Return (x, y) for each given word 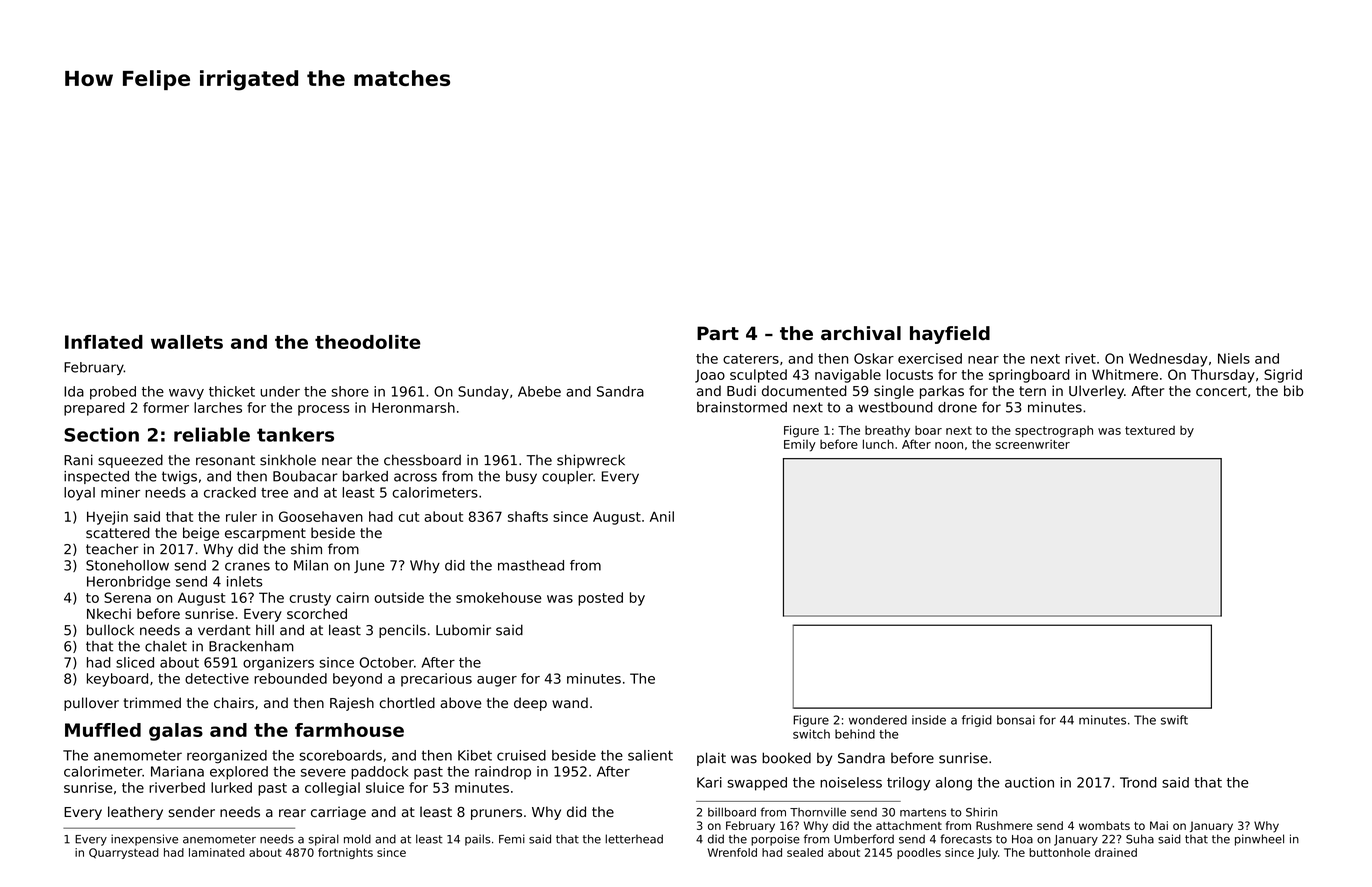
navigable (848, 376)
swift (1174, 720)
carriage (338, 813)
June (369, 566)
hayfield (950, 335)
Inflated (104, 342)
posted (600, 599)
